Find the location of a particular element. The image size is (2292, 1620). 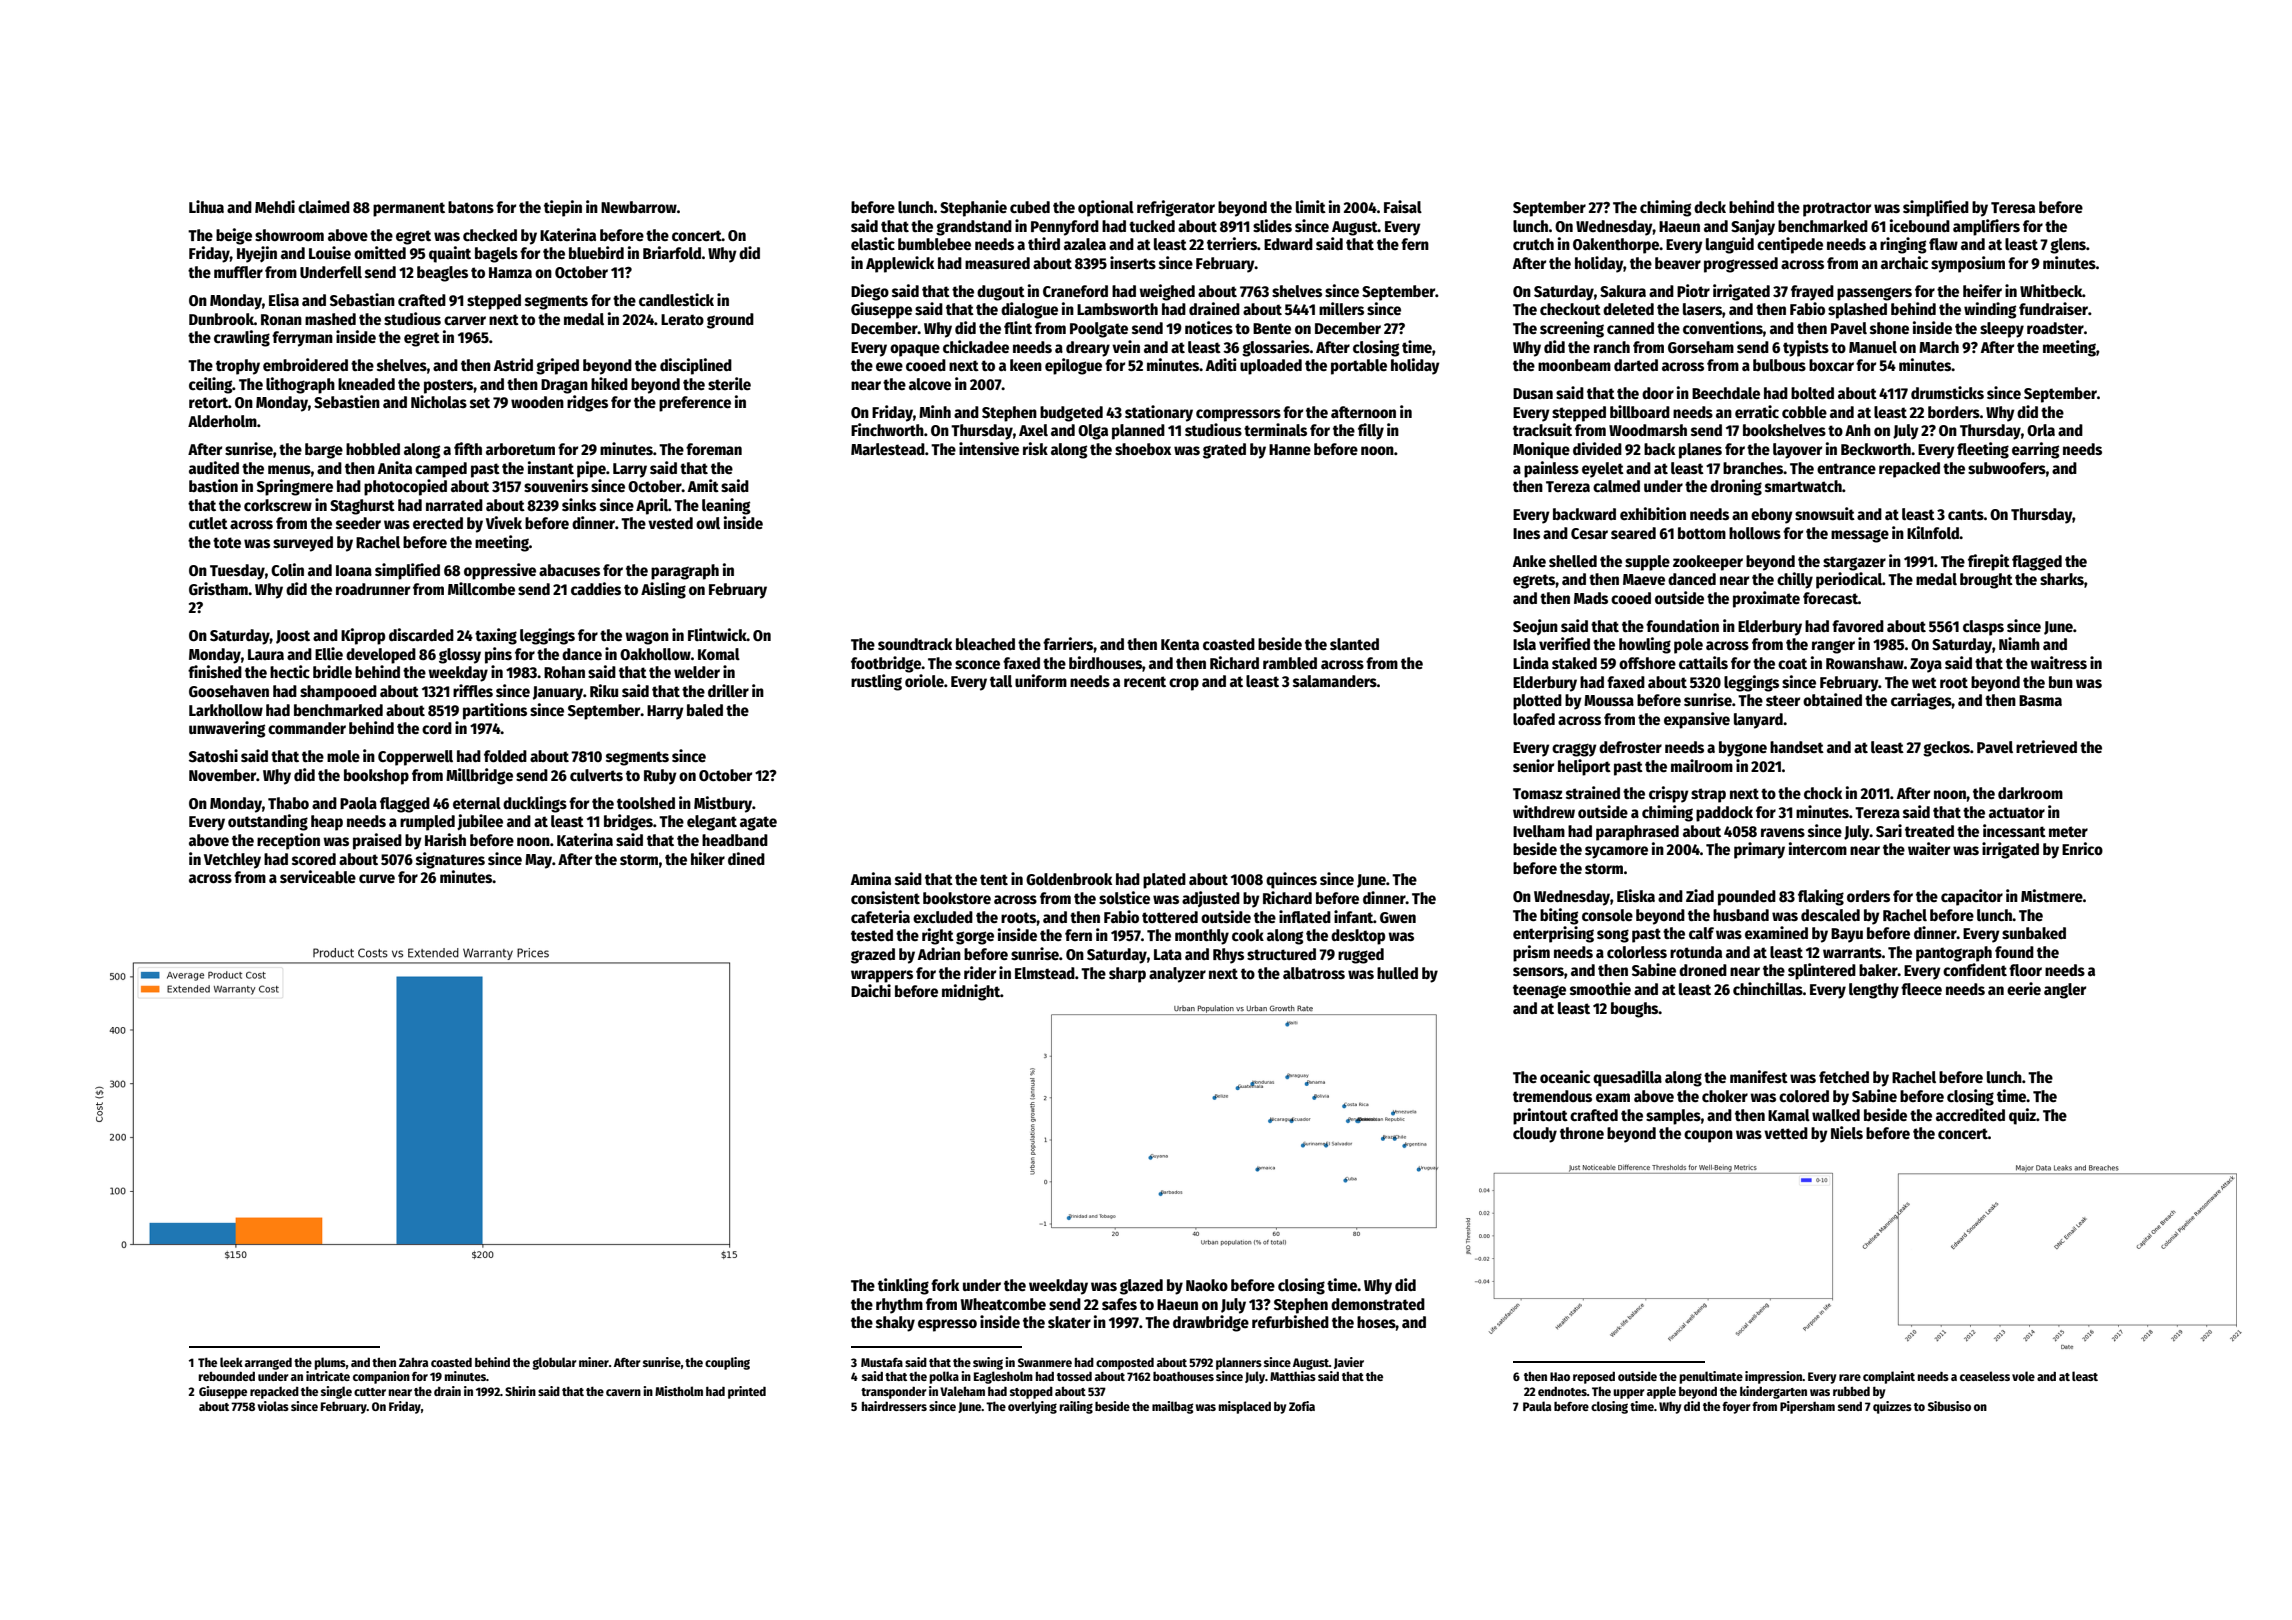

solstice is located at coordinates (1124, 898).
